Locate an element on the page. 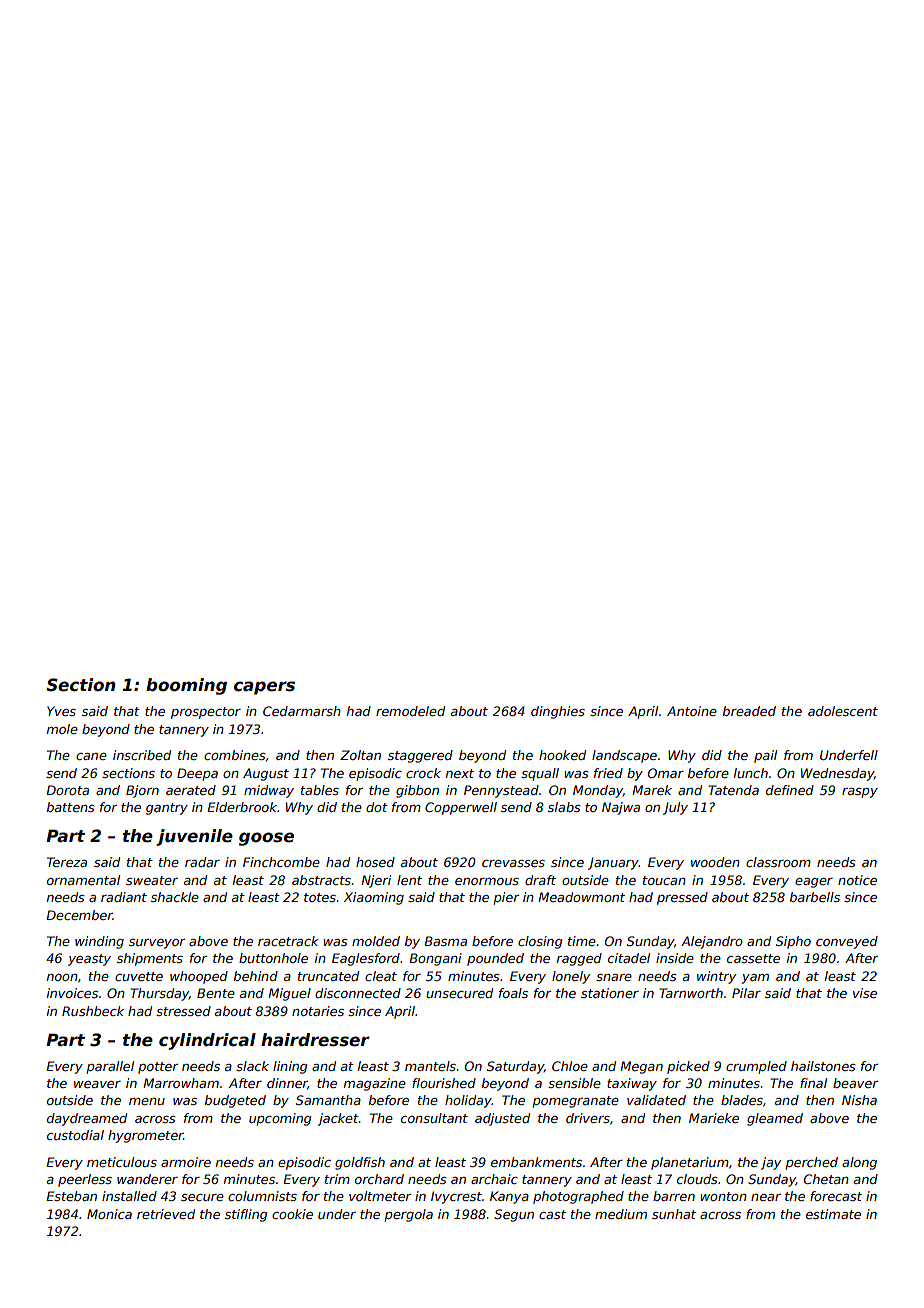 Image resolution: width=924 pixels, height=1308 pixels. adolescent is located at coordinates (843, 711).
